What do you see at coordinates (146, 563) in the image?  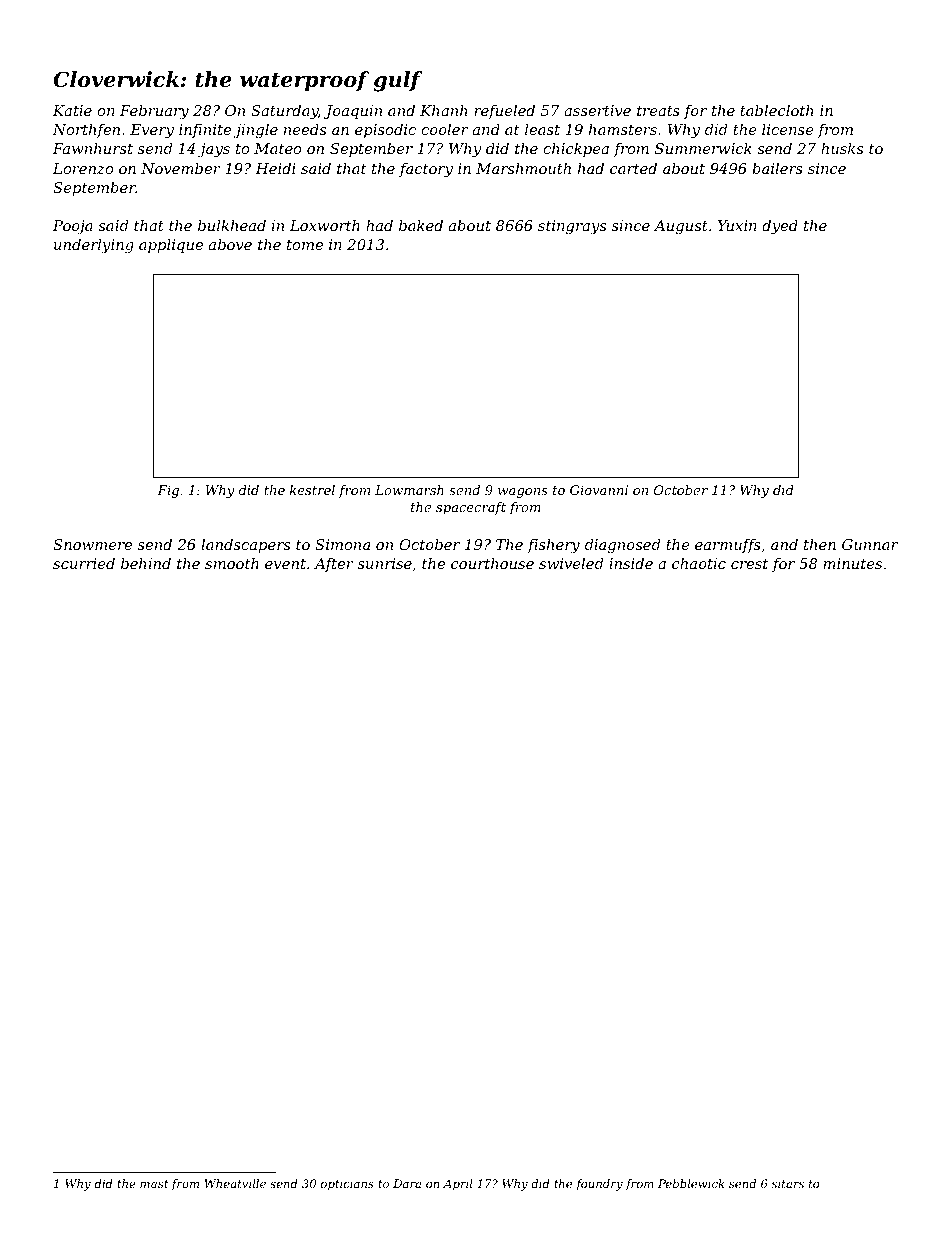 I see `behind` at bounding box center [146, 563].
